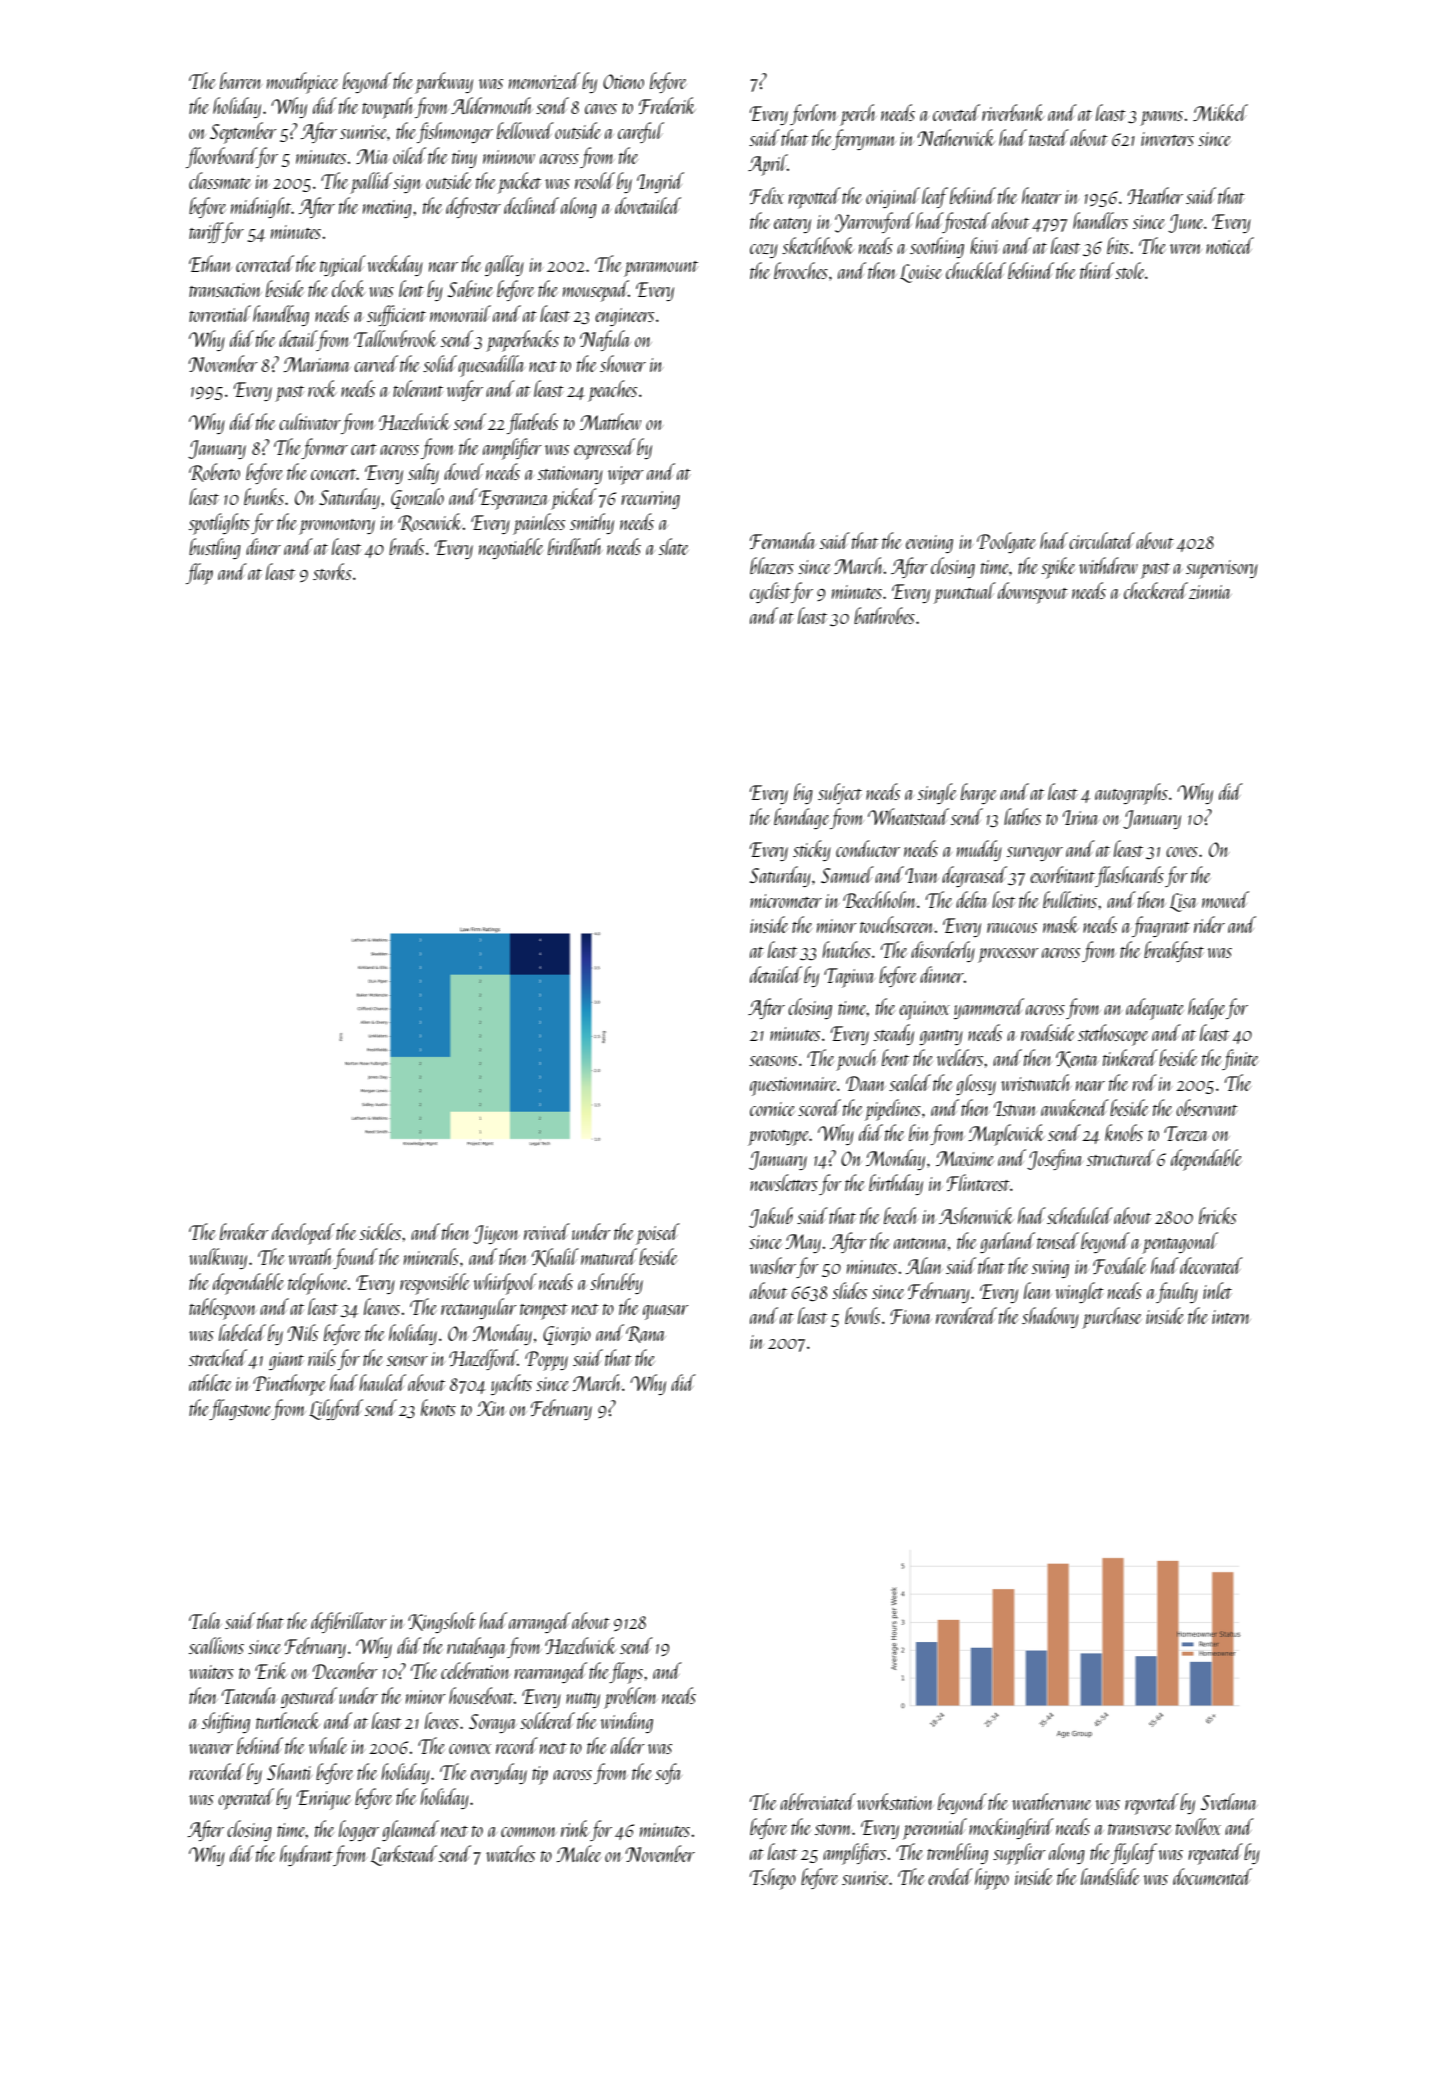 The height and width of the document is (2100, 1450). What do you see at coordinates (332, 571) in the document?
I see `storks` at bounding box center [332, 571].
